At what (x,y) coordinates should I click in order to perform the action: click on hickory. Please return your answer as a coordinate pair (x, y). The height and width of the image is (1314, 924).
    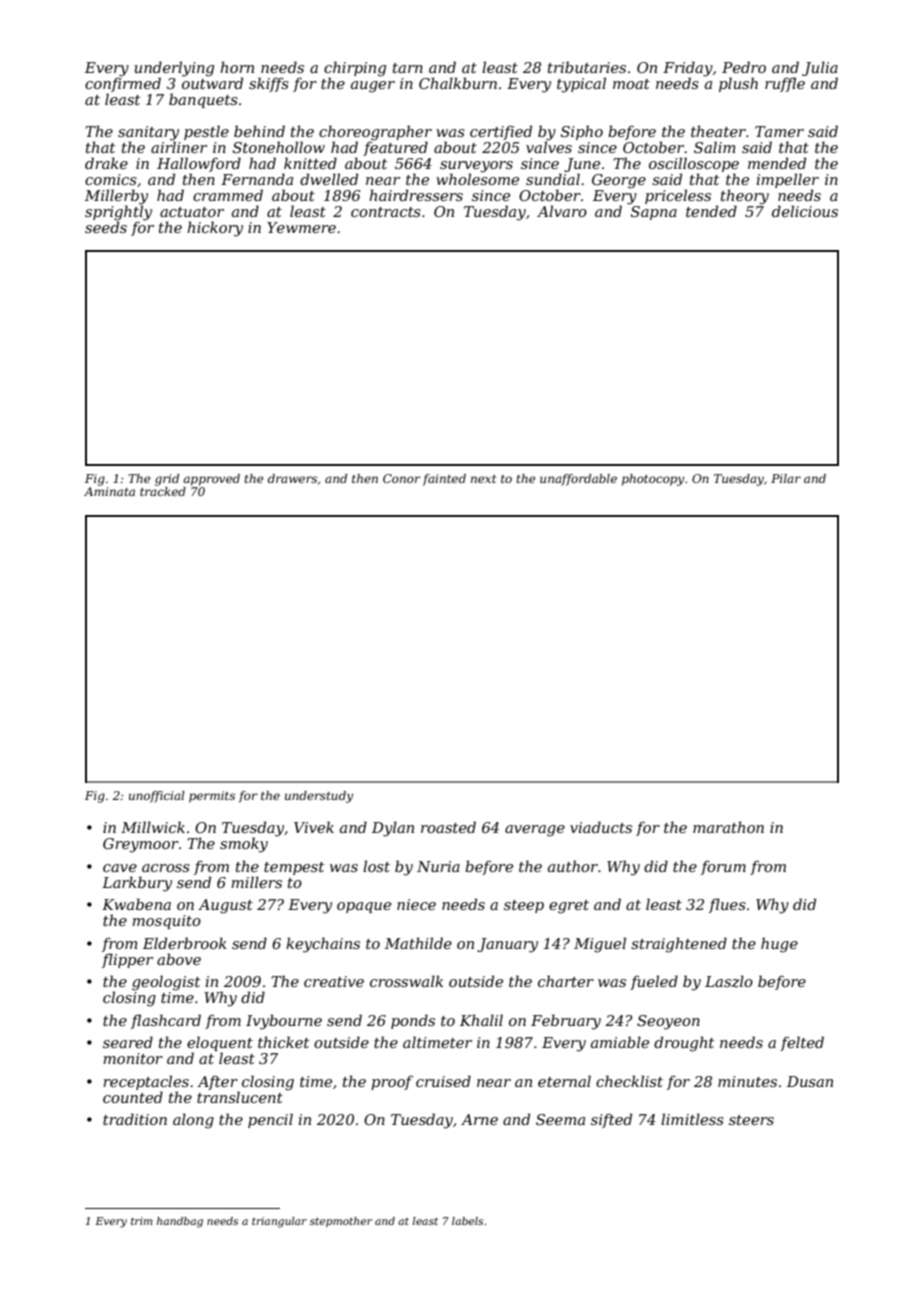
    Looking at the image, I should click on (215, 229).
